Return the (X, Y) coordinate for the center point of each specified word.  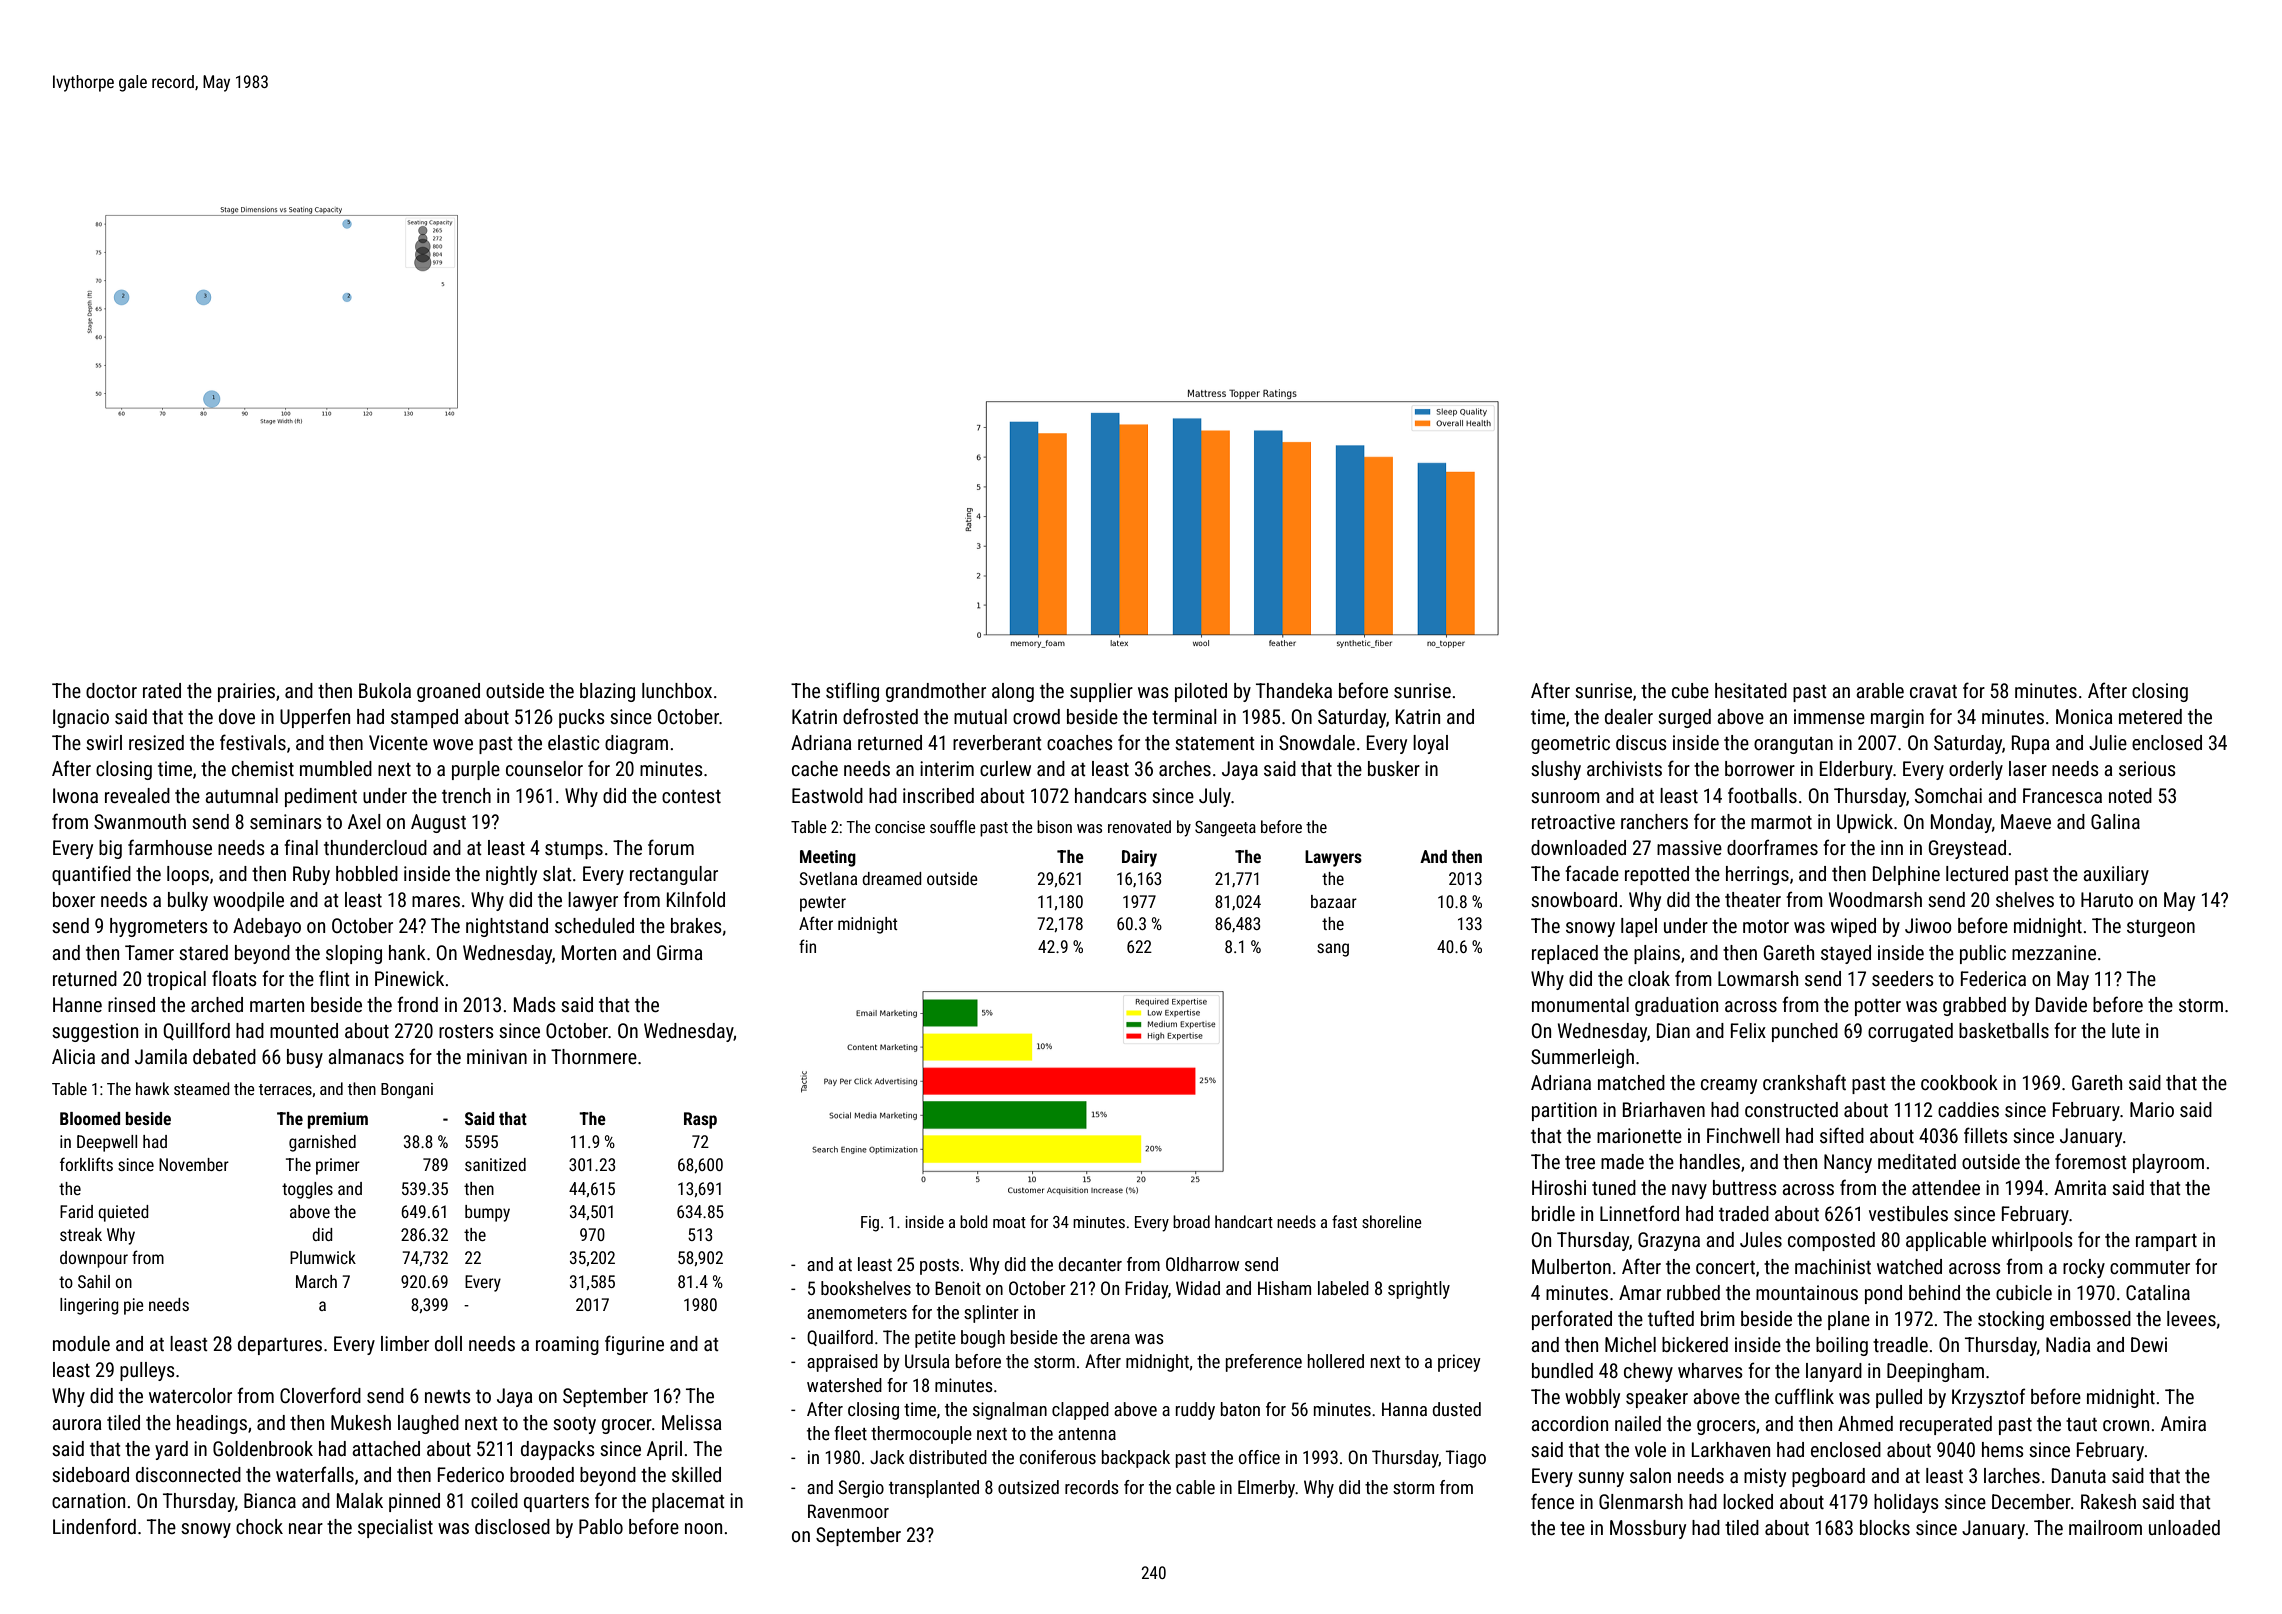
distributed (948, 1457)
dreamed (892, 878)
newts (448, 1396)
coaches (1080, 742)
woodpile (248, 901)
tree (1580, 1162)
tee (1572, 1528)
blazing (607, 692)
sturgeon (2161, 928)
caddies (1968, 1109)
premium (338, 1120)
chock (259, 1526)
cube (1690, 690)
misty (1765, 1477)
